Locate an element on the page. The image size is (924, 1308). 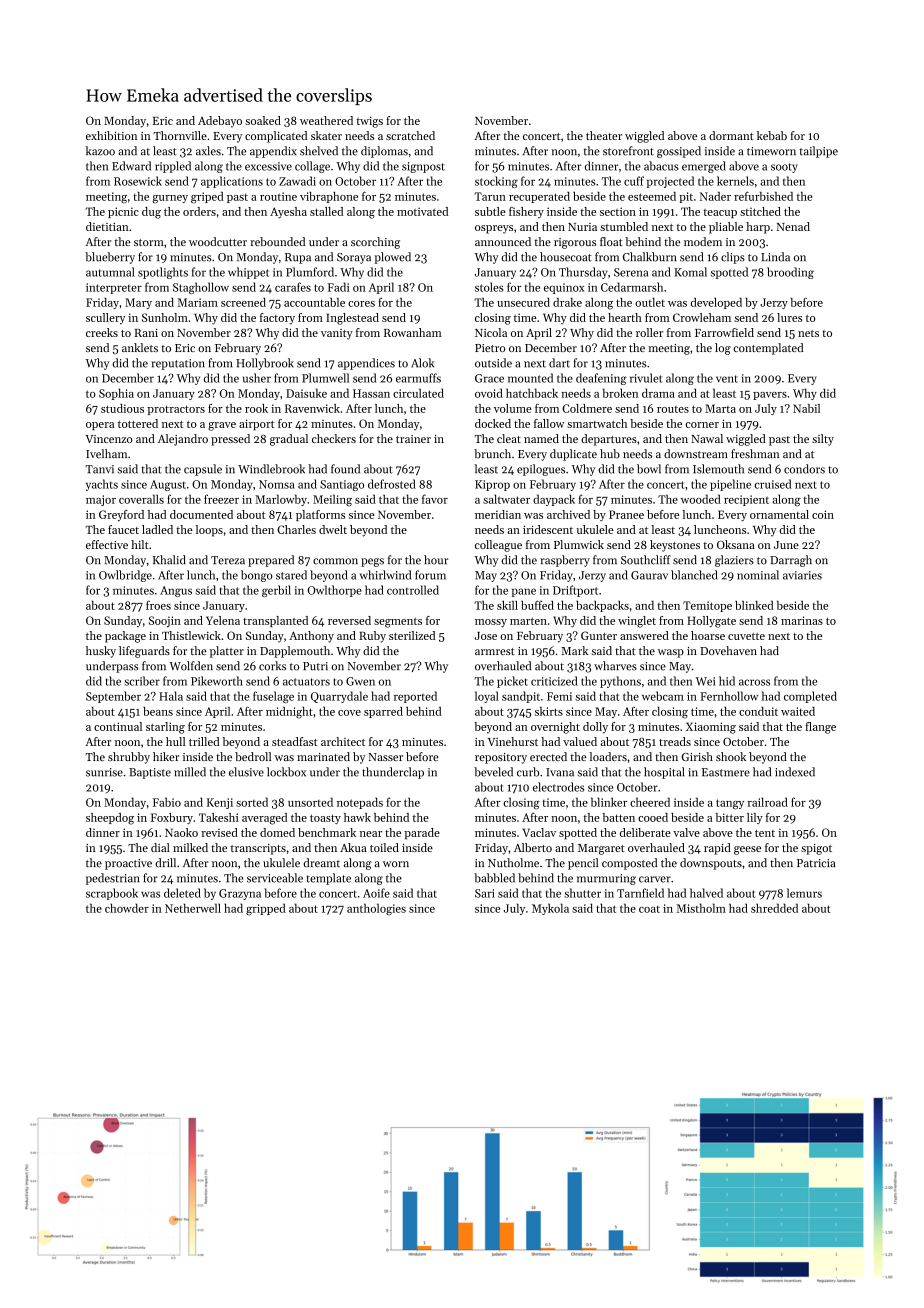
theater is located at coordinates (604, 135).
